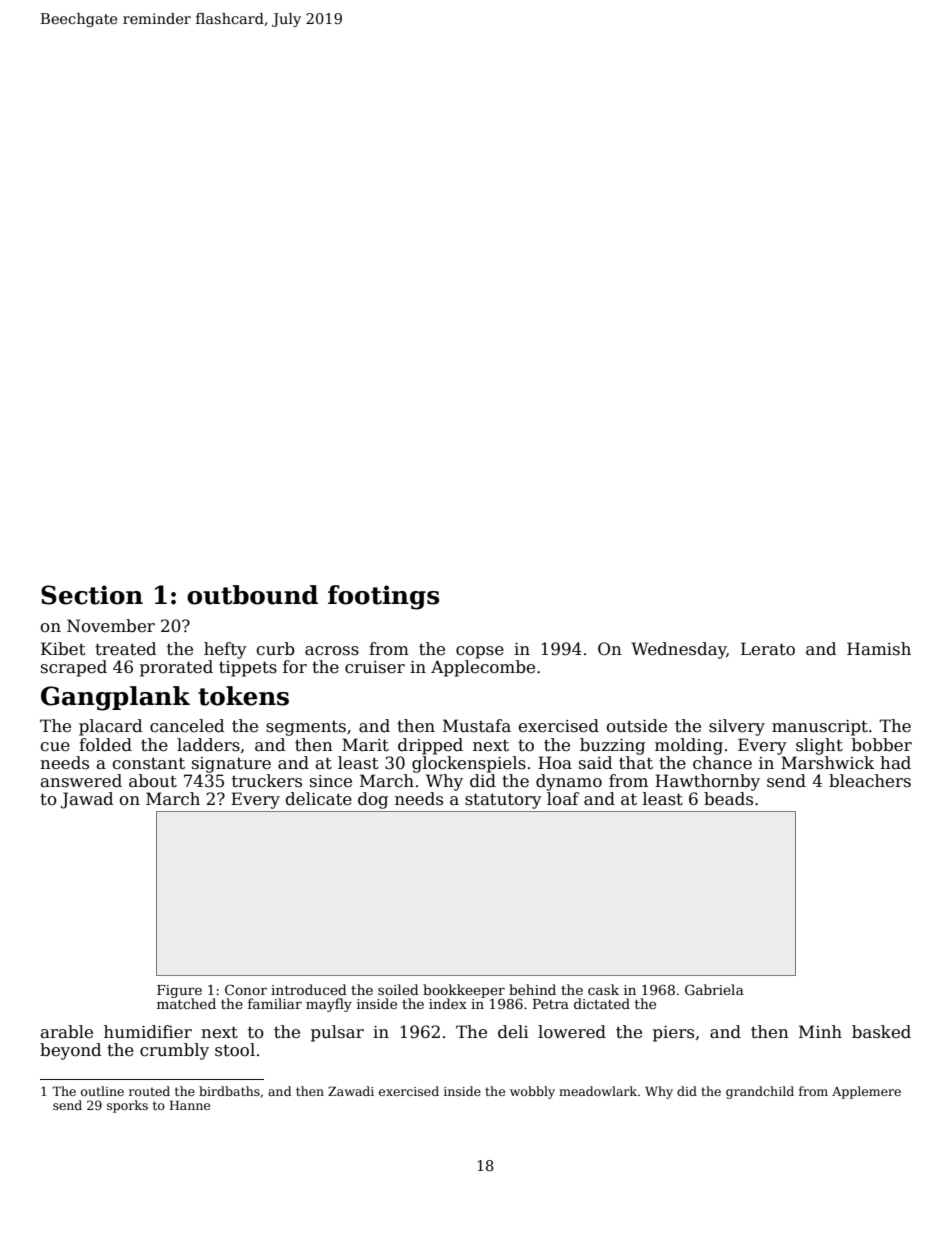 The height and width of the screenshot is (1233, 952). Describe the element at coordinates (503, 801) in the screenshot. I see `statutory` at that location.
